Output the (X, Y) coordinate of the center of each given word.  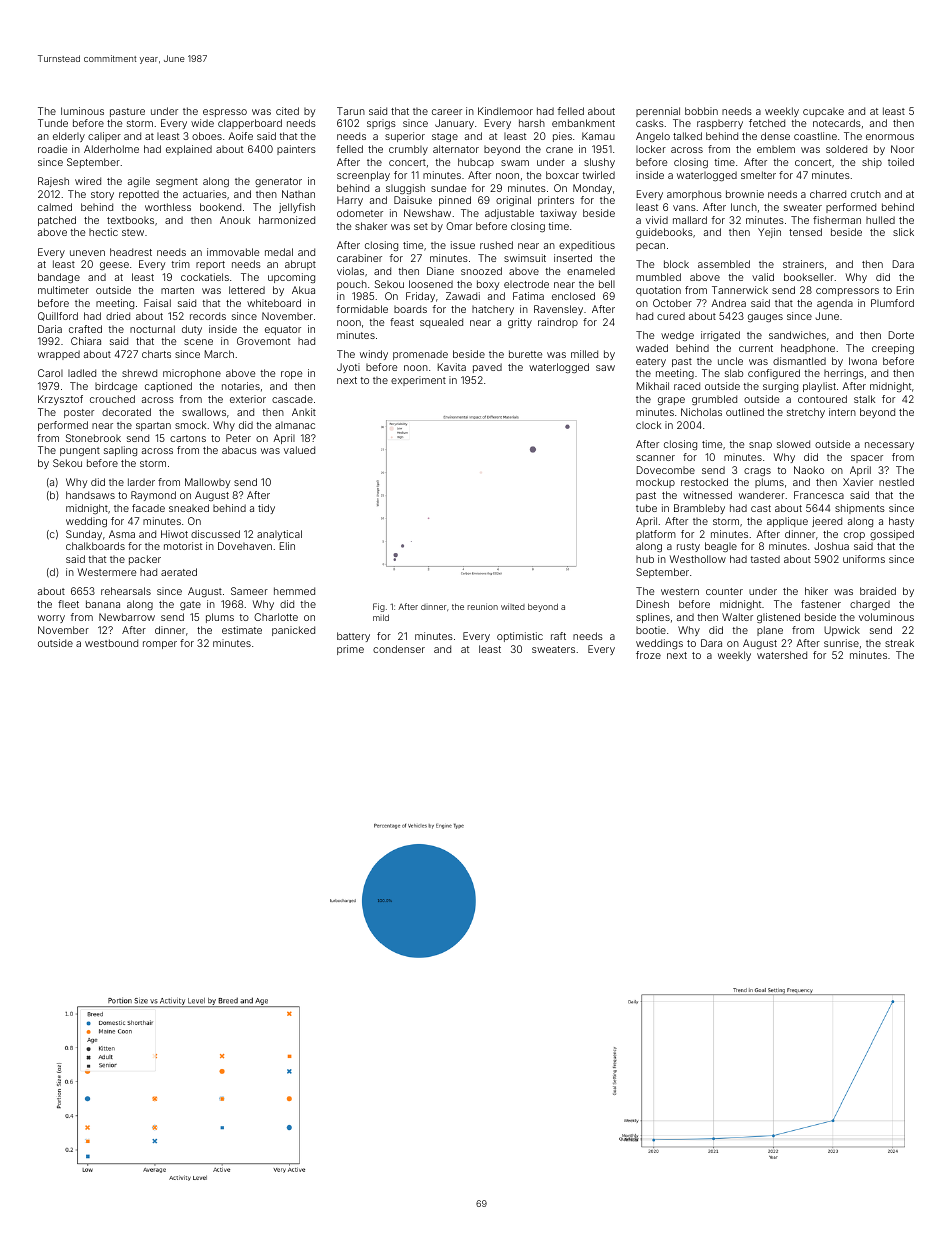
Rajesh (53, 182)
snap (760, 446)
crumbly (408, 150)
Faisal (157, 303)
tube (646, 508)
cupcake (823, 112)
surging (780, 387)
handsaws (90, 495)
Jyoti (348, 368)
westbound (111, 643)
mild (381, 618)
